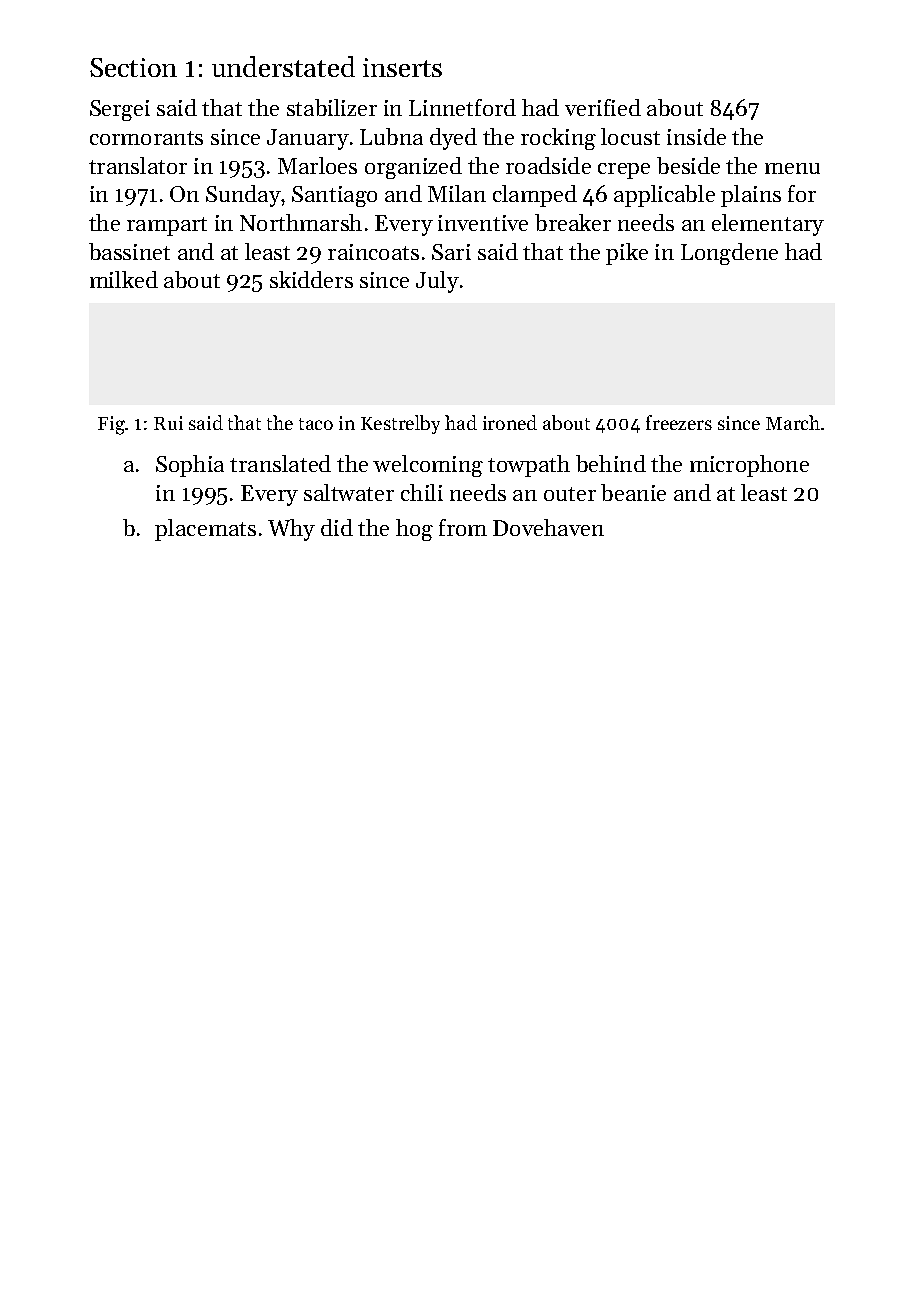  What do you see at coordinates (535, 196) in the image?
I see `clamped` at bounding box center [535, 196].
